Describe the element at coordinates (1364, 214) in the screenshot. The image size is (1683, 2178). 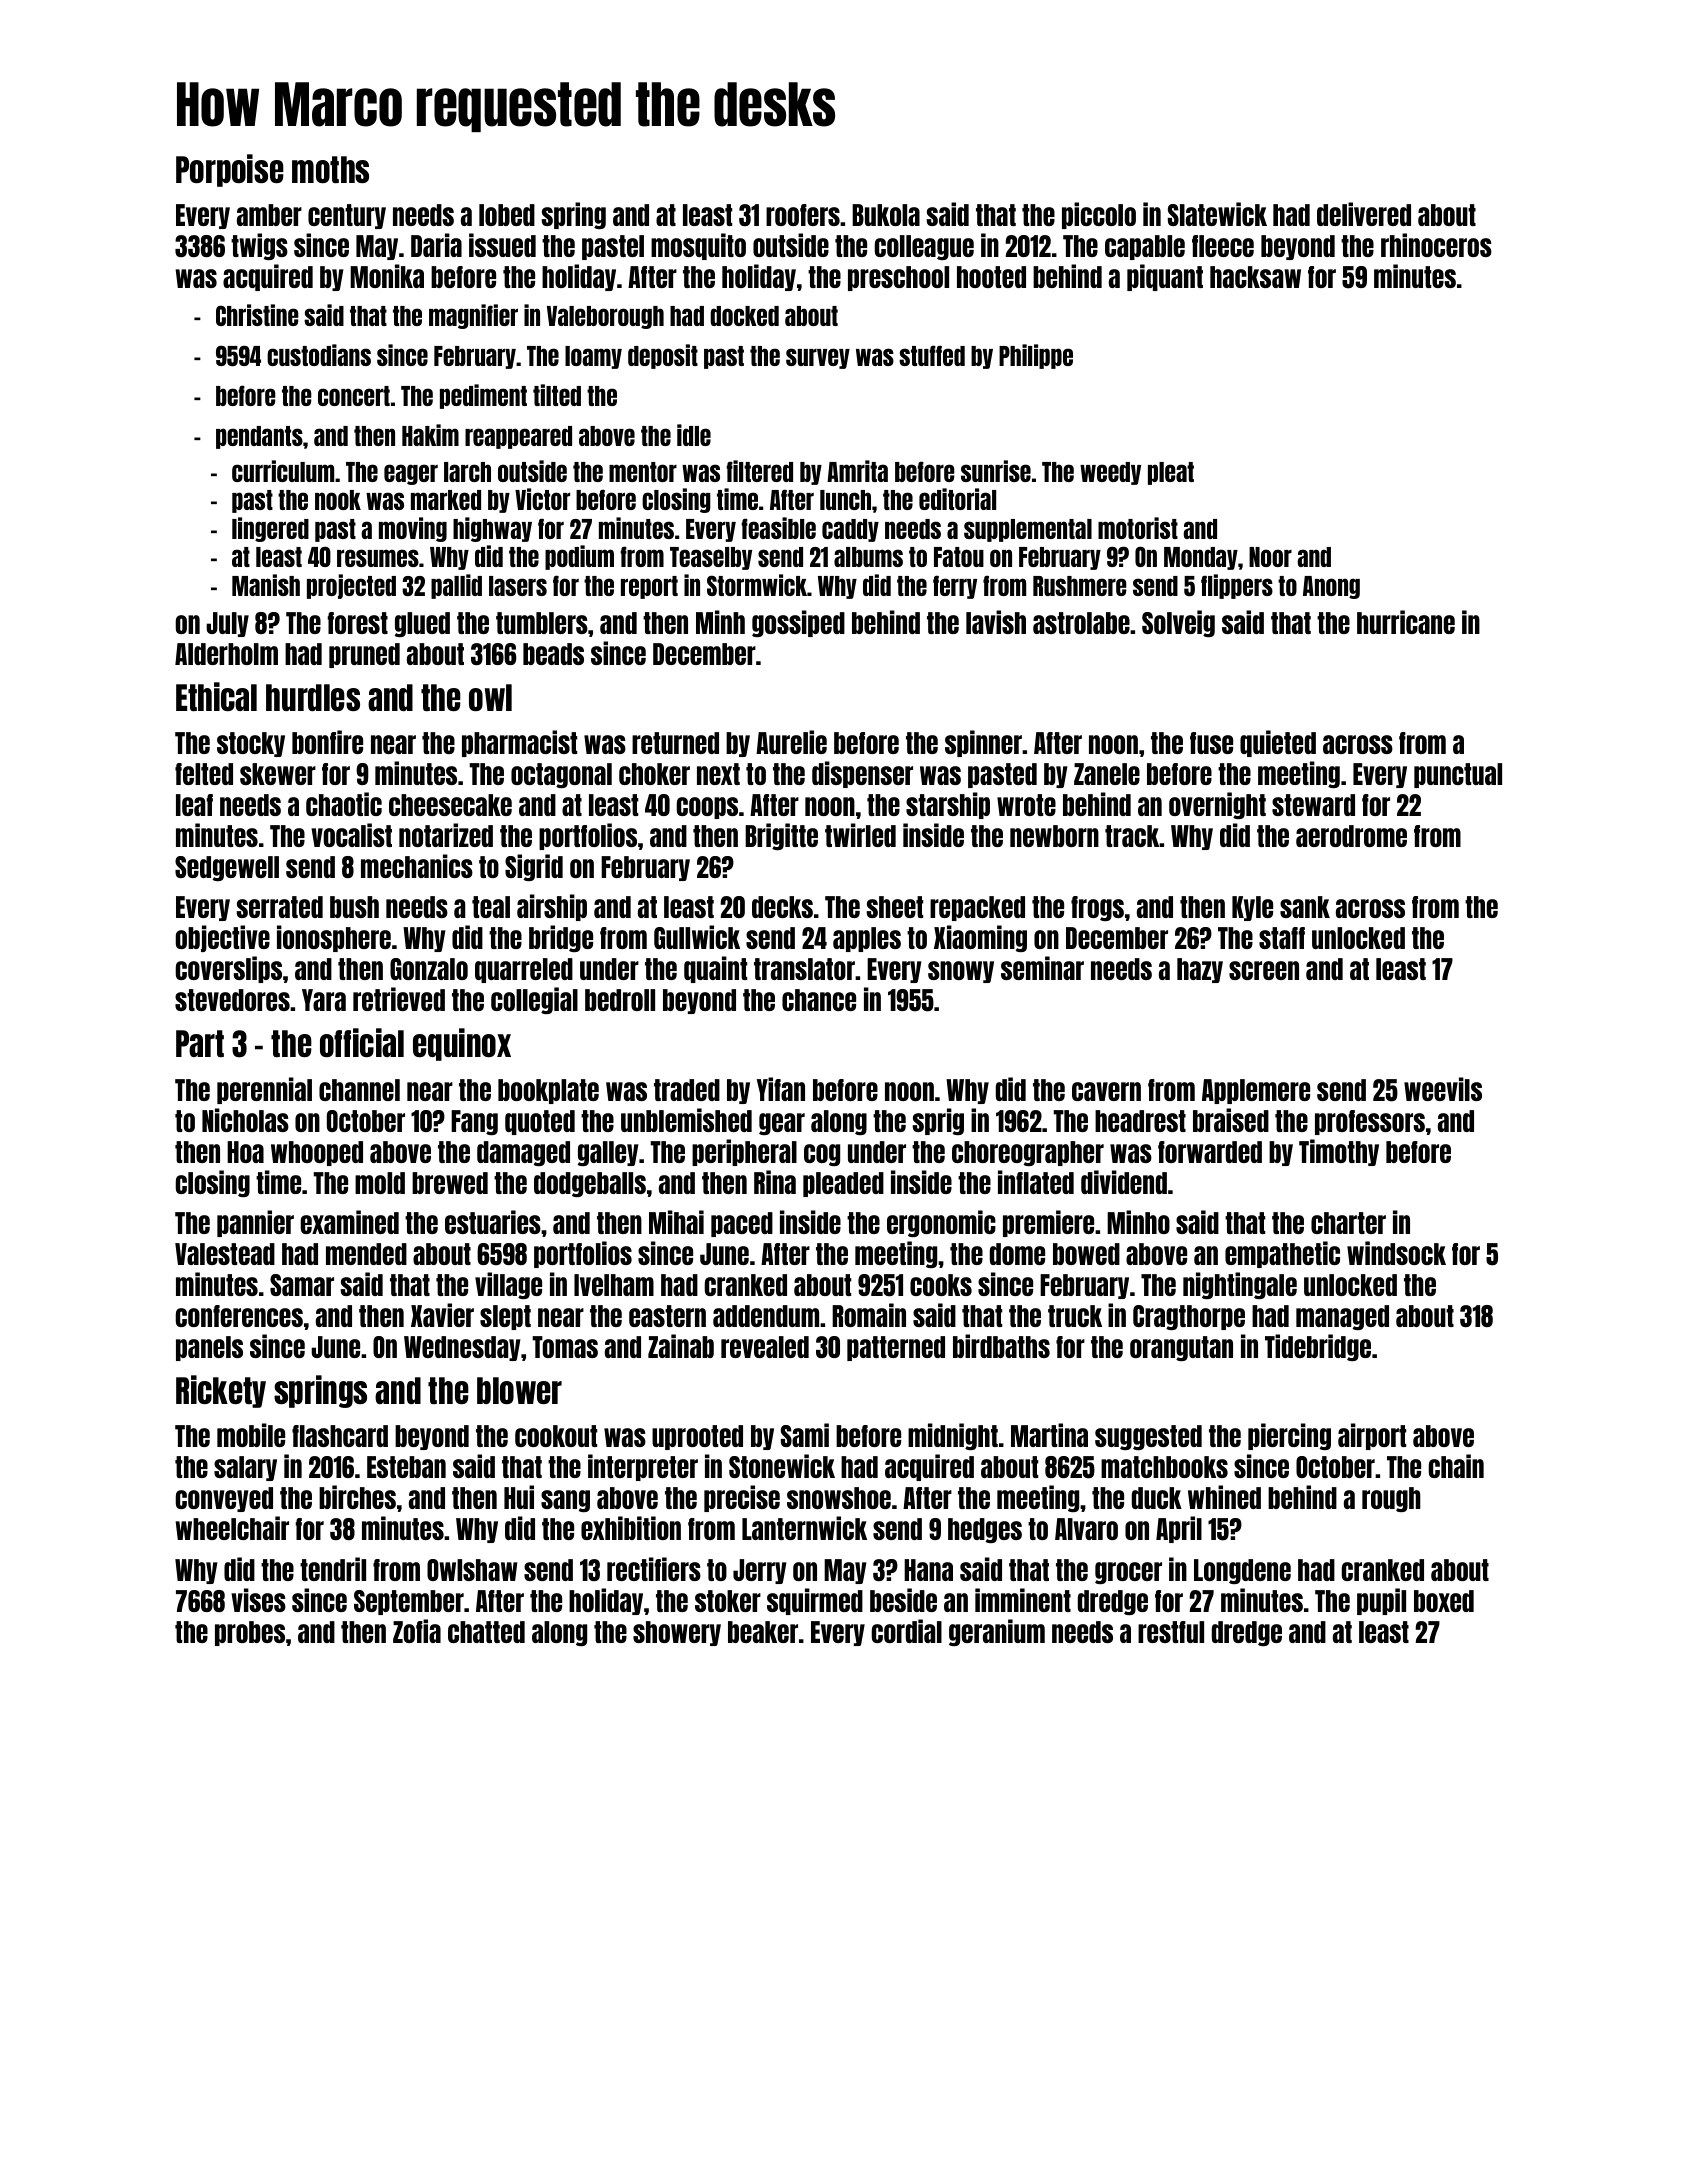
I see `delivered` at that location.
